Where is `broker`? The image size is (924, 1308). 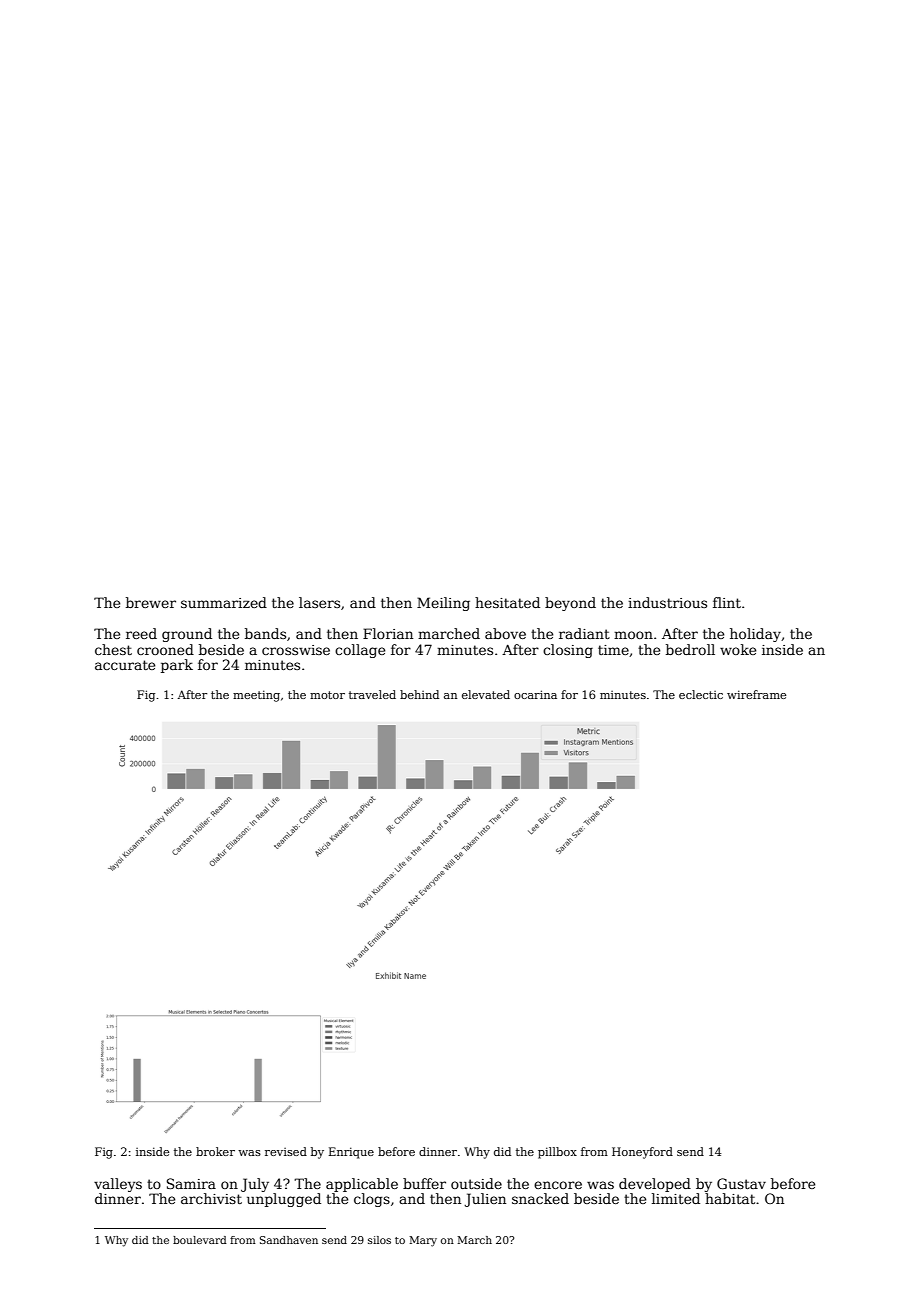 broker is located at coordinates (215, 1151).
